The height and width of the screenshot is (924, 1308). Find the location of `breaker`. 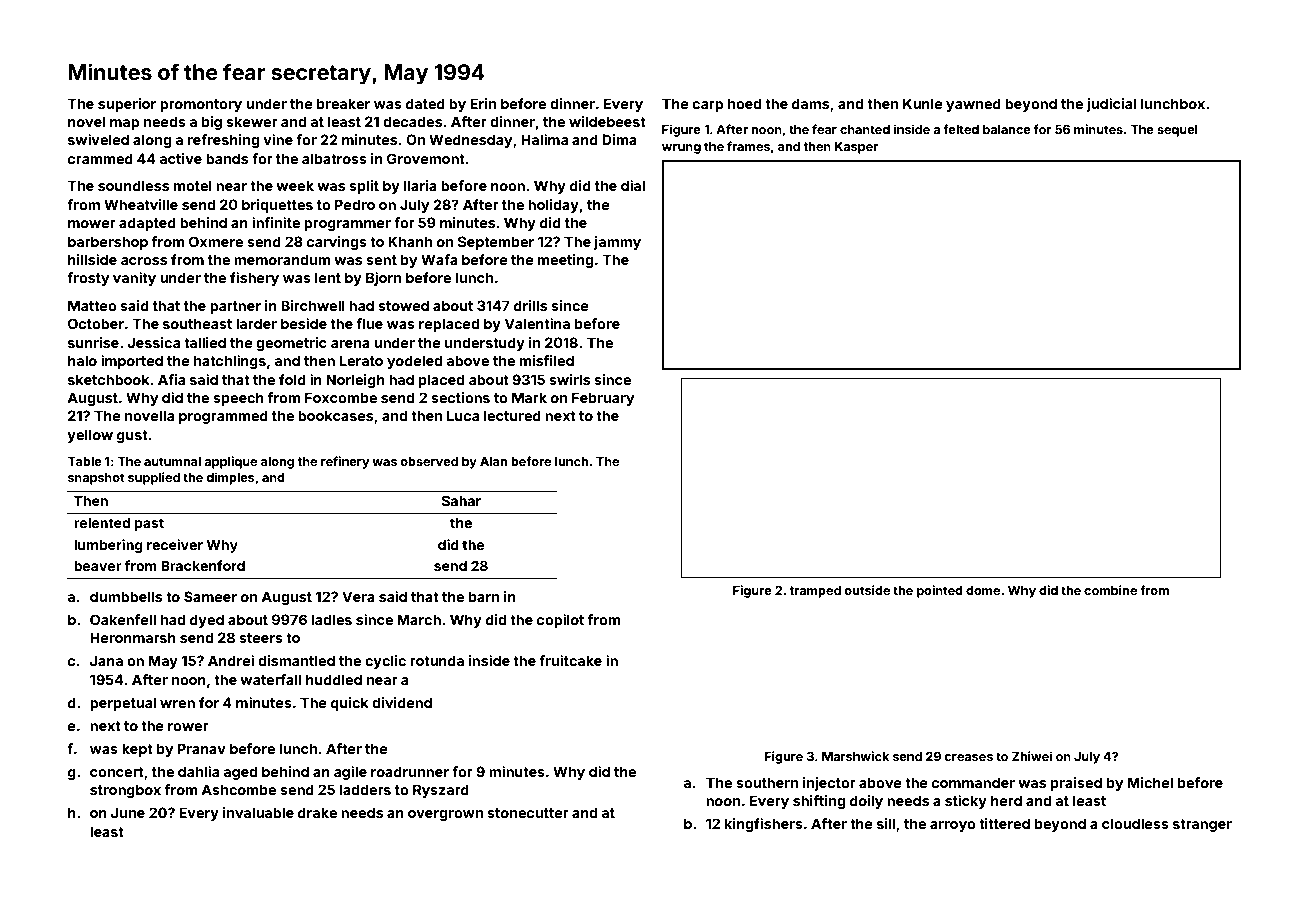

breaker is located at coordinates (343, 103).
